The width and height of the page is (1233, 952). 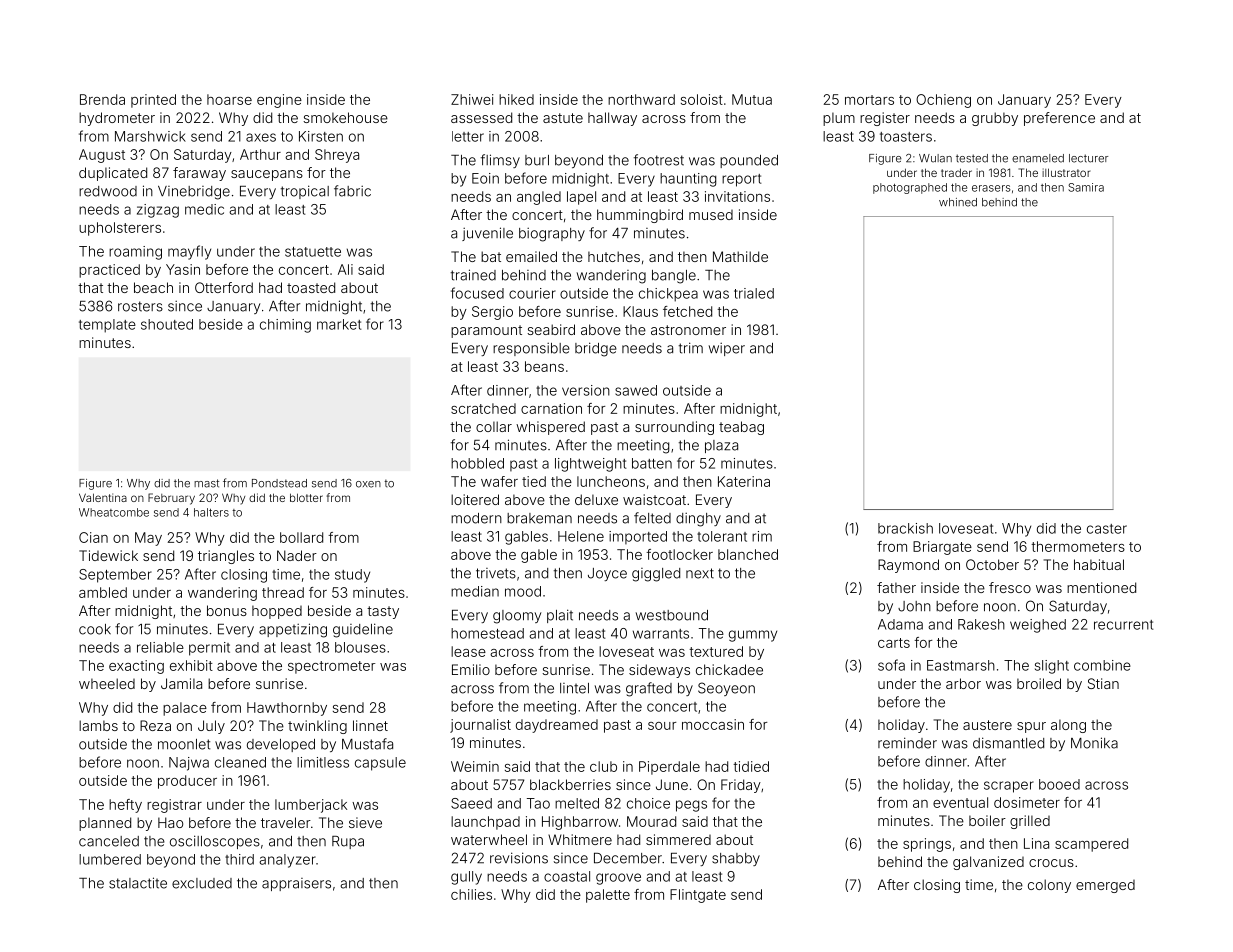 I want to click on wiper, so click(x=727, y=349).
